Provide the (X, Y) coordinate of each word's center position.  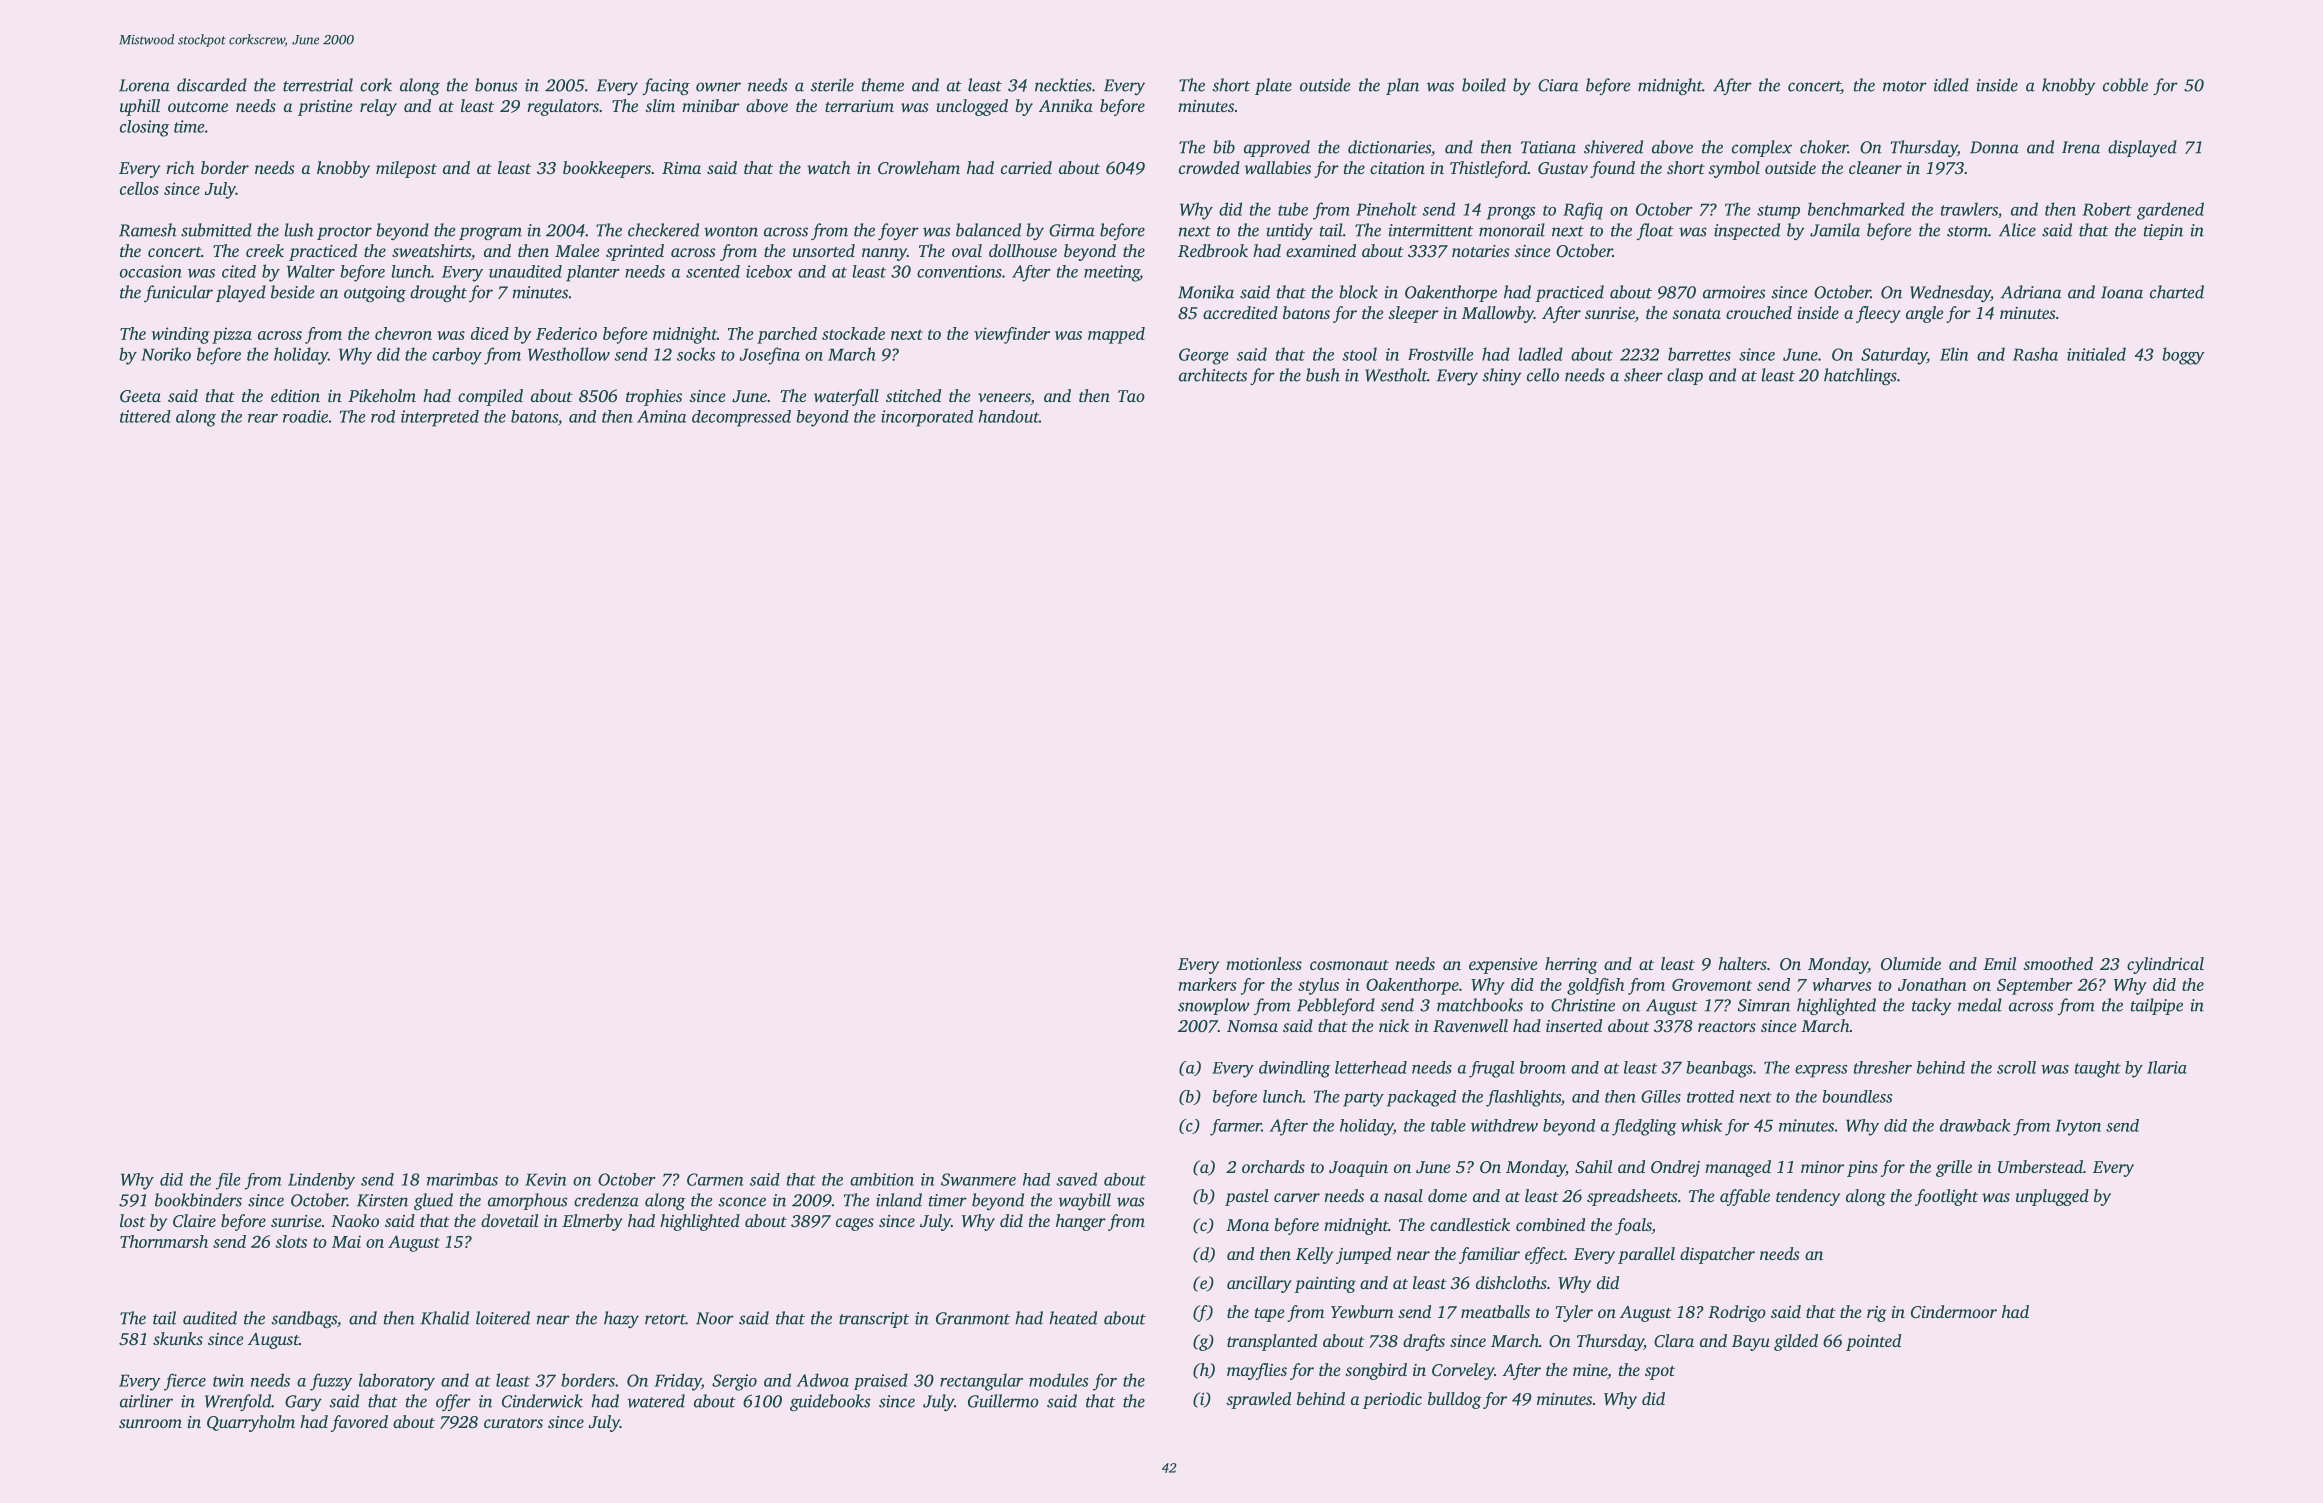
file (228, 1181)
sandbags (304, 1319)
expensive (1503, 966)
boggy (2183, 356)
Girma (1072, 230)
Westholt (1396, 375)
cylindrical (2165, 965)
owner (718, 87)
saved (1076, 1179)
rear (263, 418)
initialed (2096, 354)
